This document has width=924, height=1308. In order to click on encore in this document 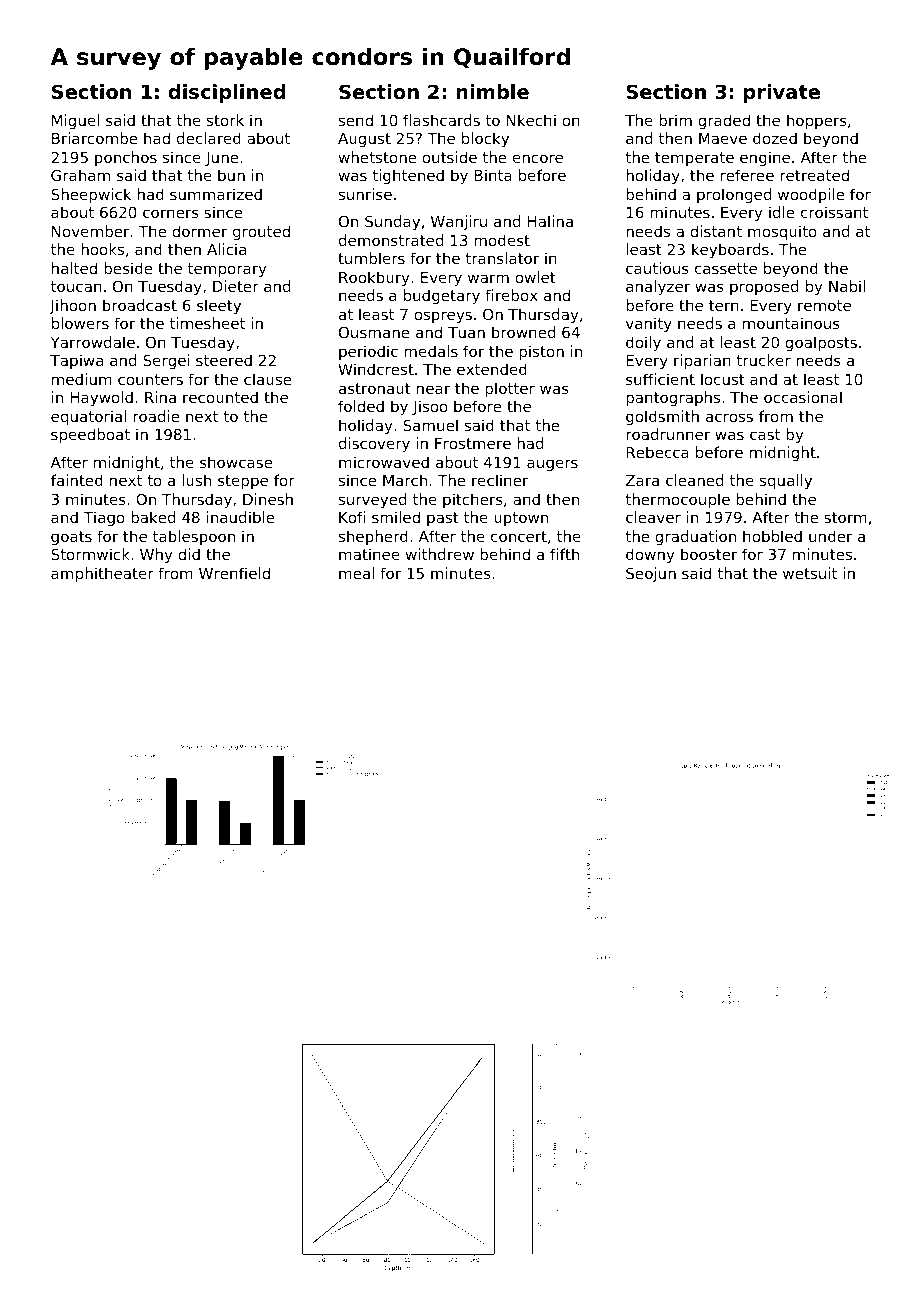, I will do `click(538, 158)`.
